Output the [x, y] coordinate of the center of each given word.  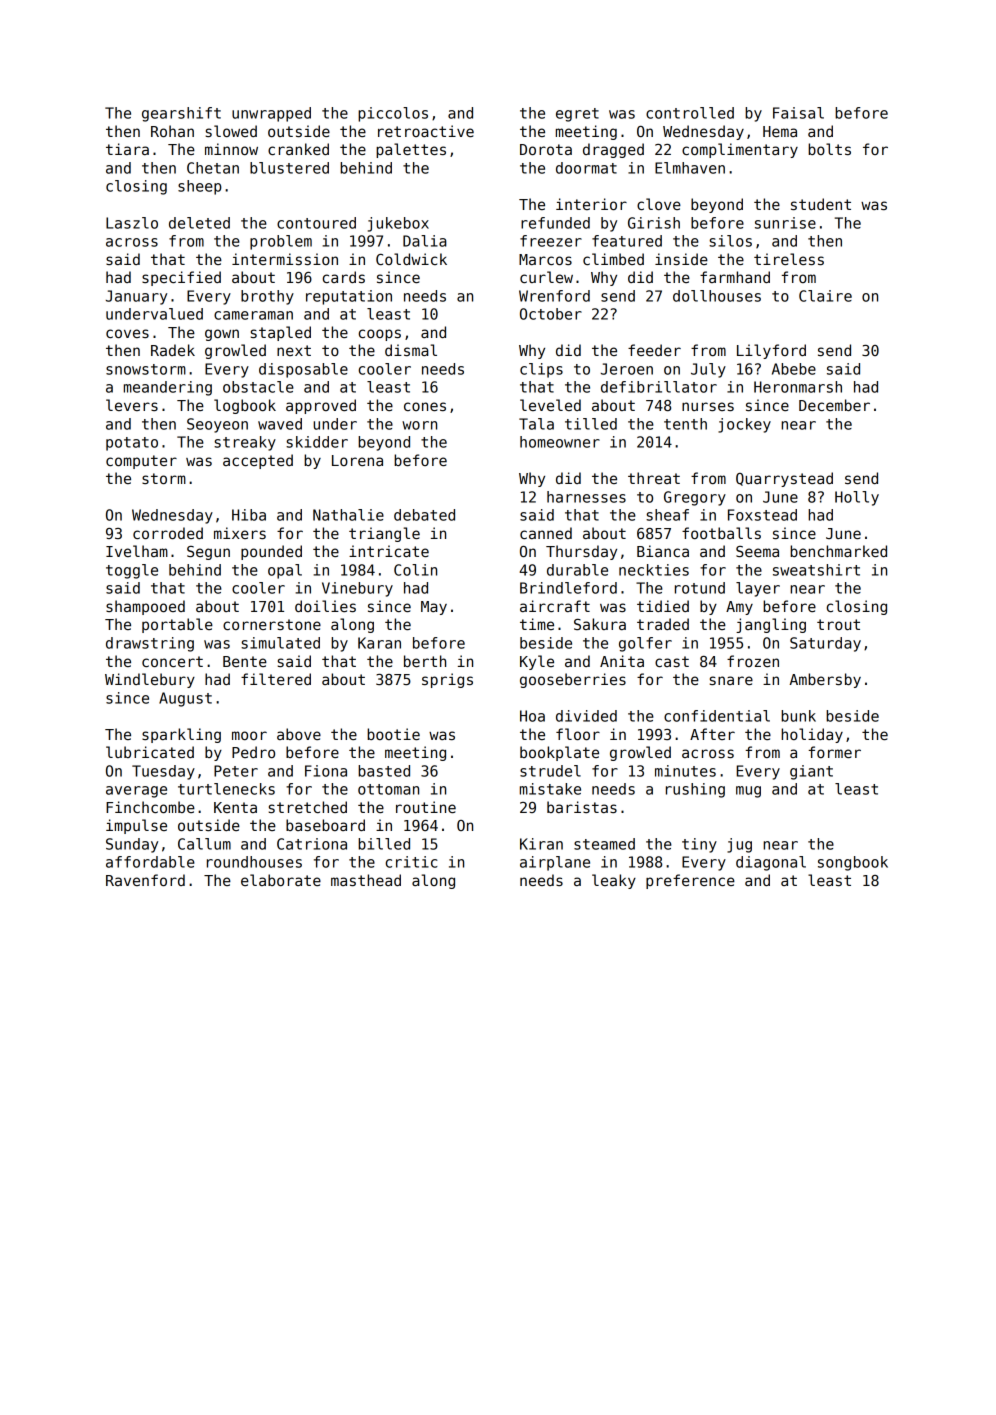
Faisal [798, 113]
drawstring [150, 644]
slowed [231, 131]
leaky [614, 881]
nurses [708, 406]
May [434, 608]
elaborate [281, 880]
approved [321, 406]
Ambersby [825, 680]
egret [577, 115]
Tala [536, 424]
